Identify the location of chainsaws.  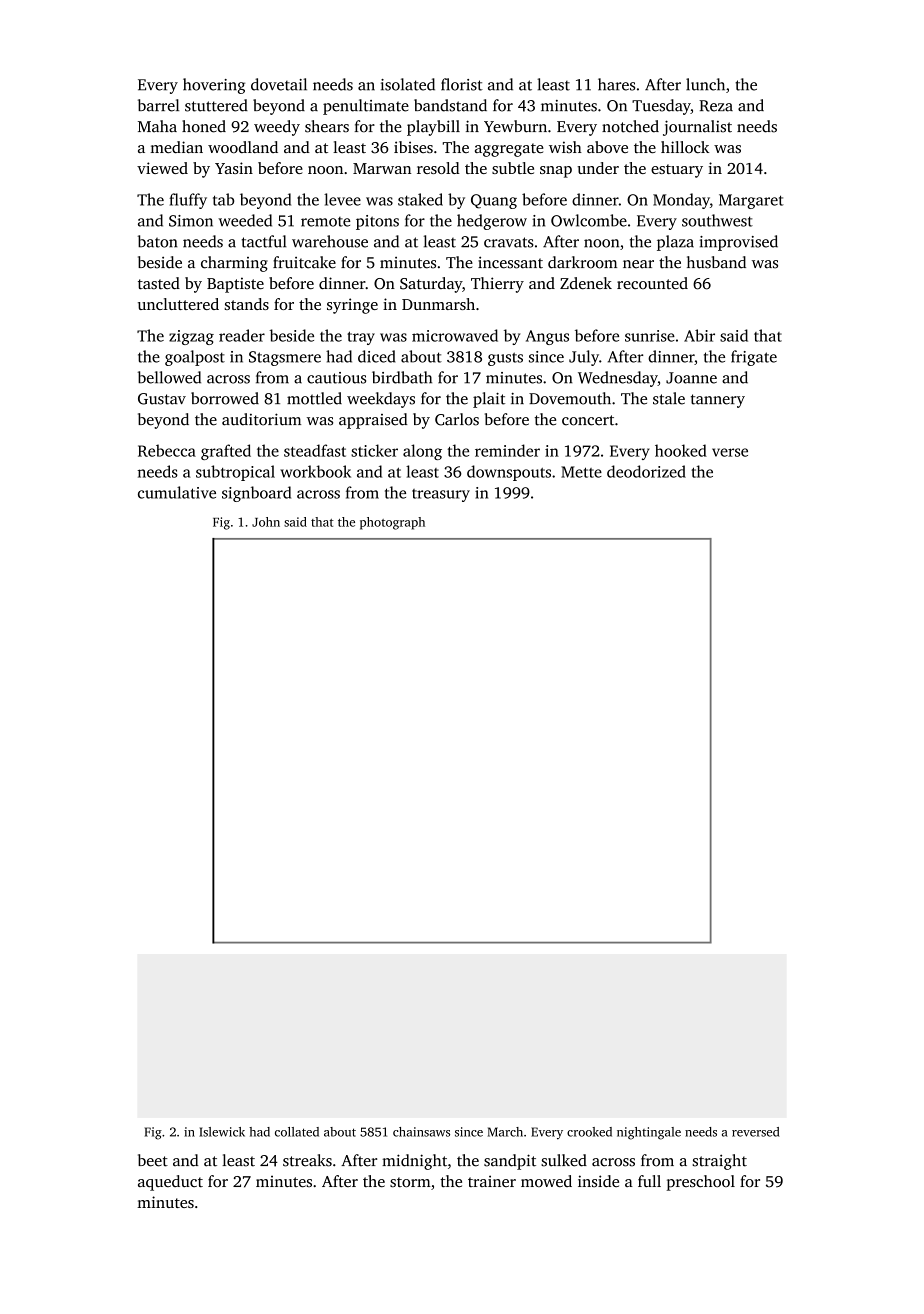
(421, 1132).
